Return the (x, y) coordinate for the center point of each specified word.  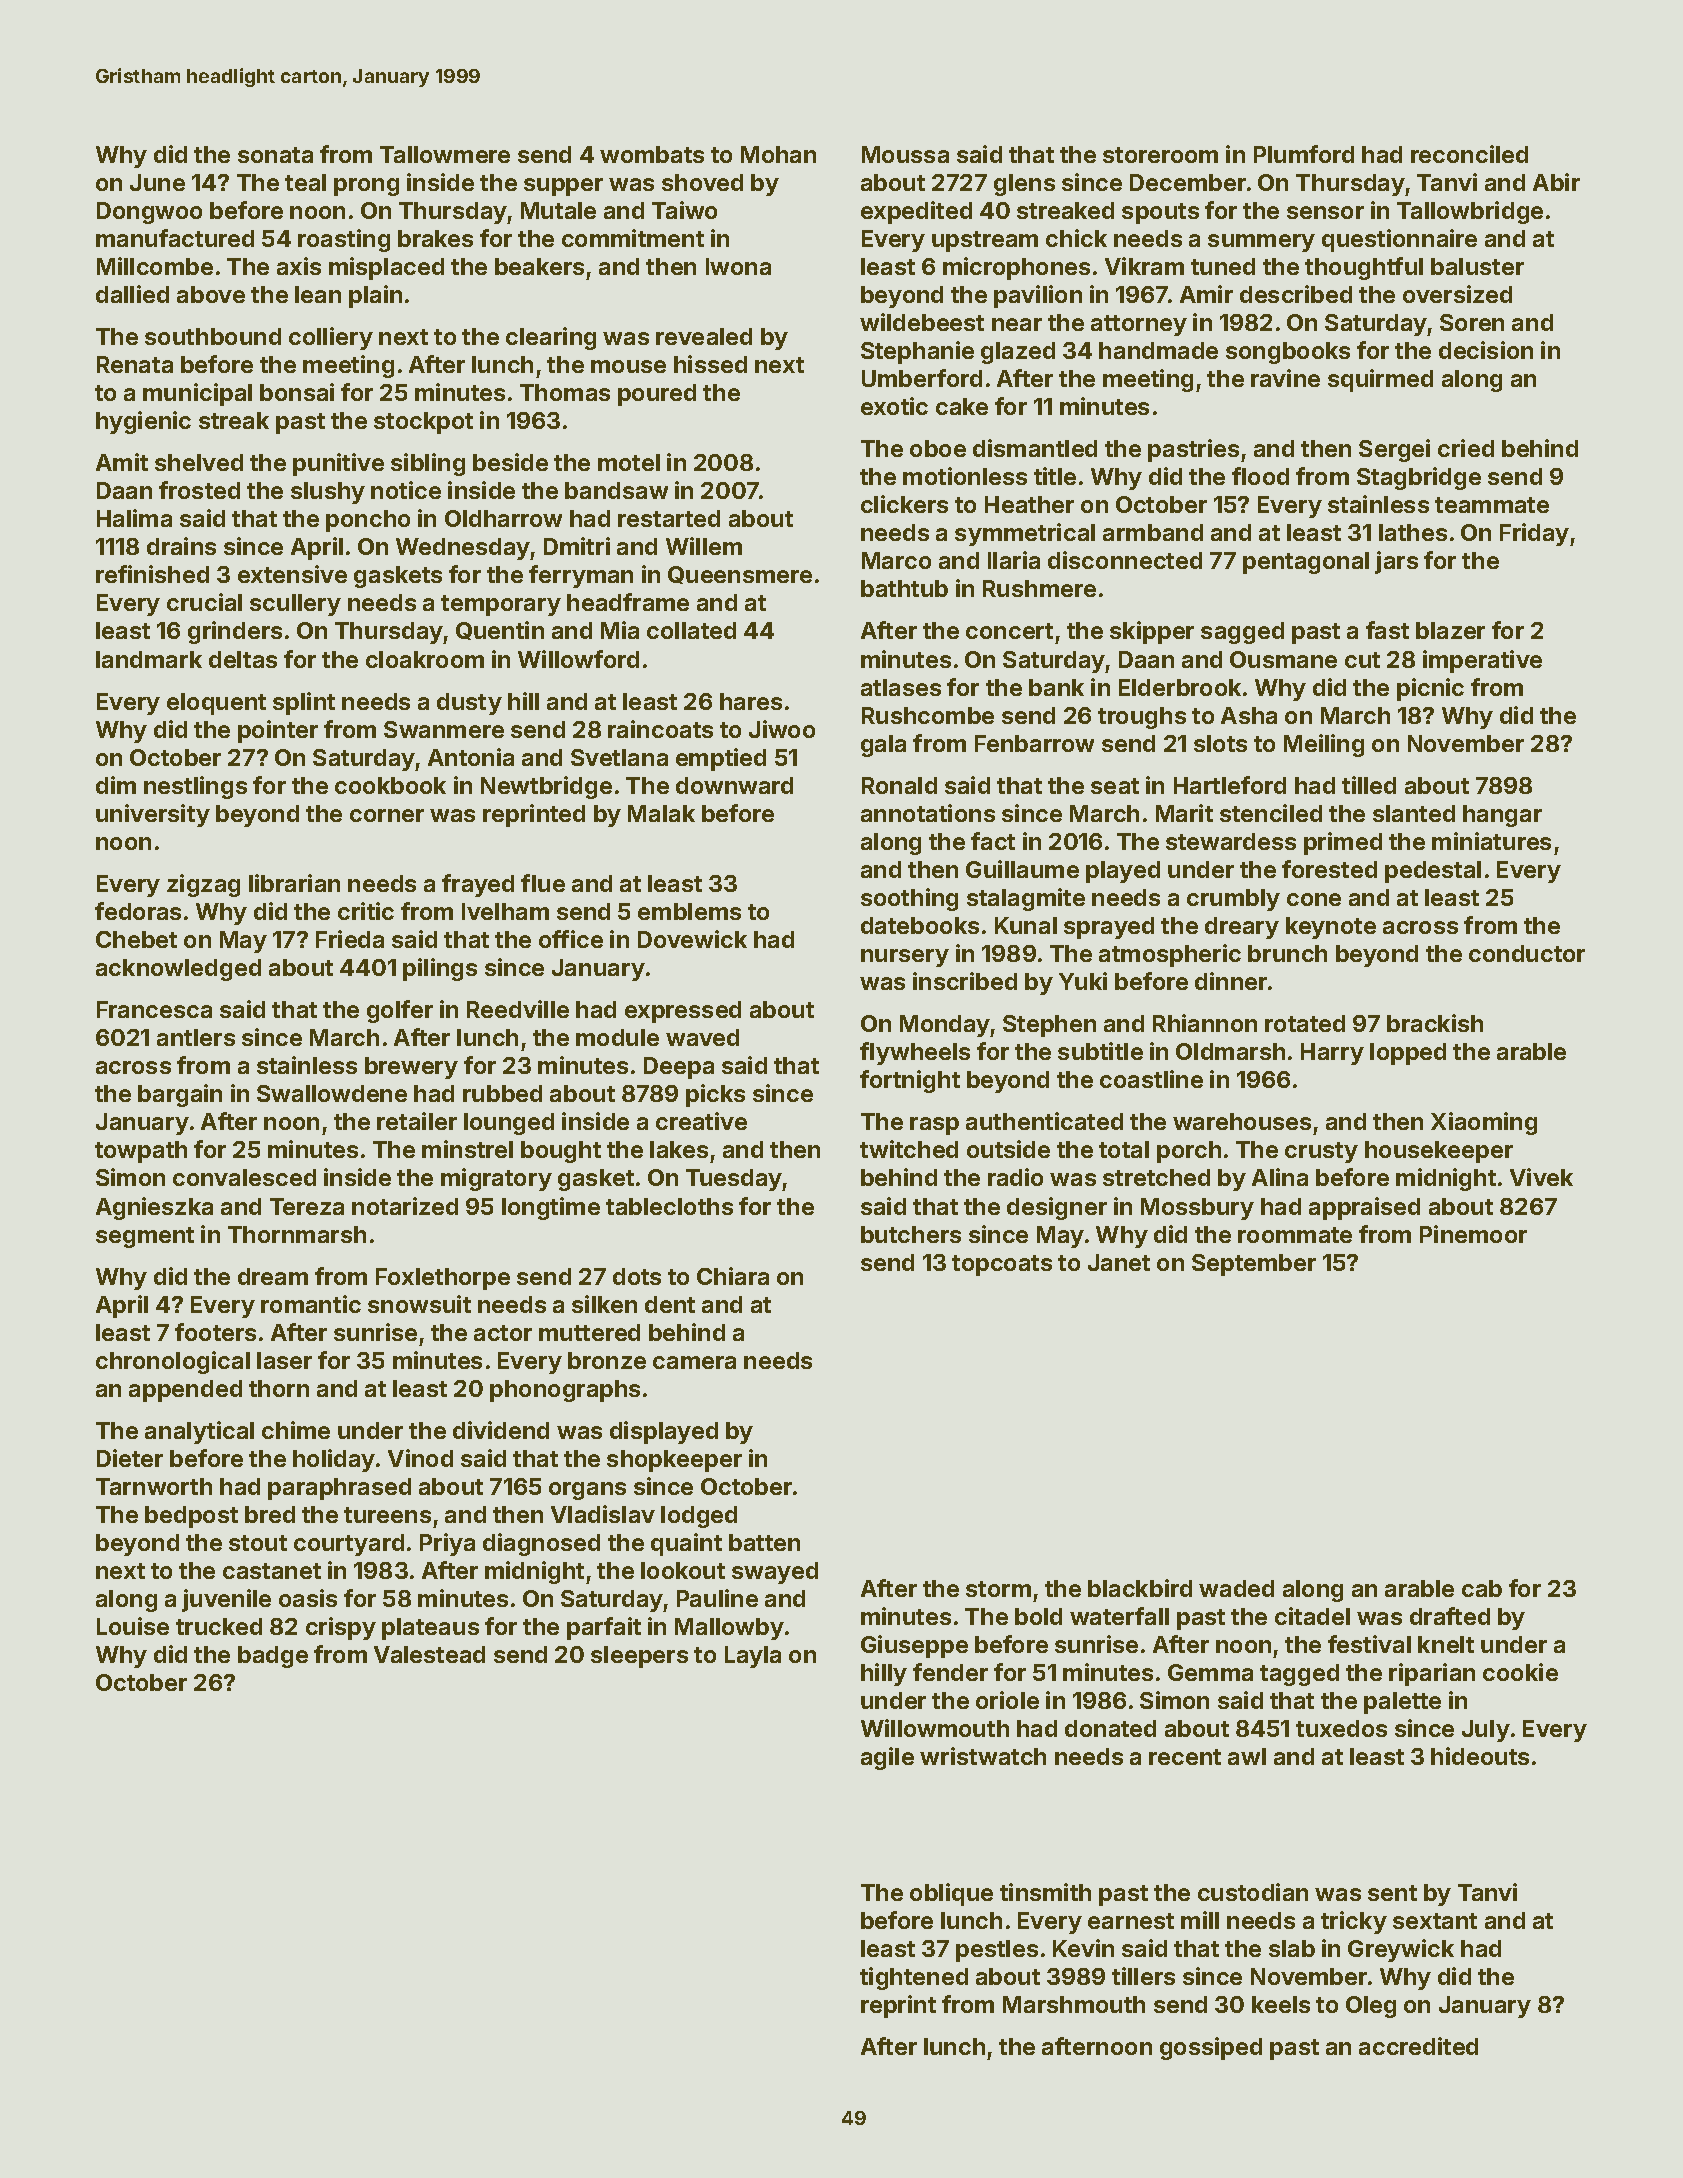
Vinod (420, 1458)
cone (1314, 899)
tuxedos (1341, 1728)
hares (751, 701)
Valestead (429, 1654)
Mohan (778, 154)
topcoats (1002, 1265)
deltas (243, 659)
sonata (275, 155)
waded (1236, 1588)
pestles (997, 1951)
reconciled (1469, 154)
